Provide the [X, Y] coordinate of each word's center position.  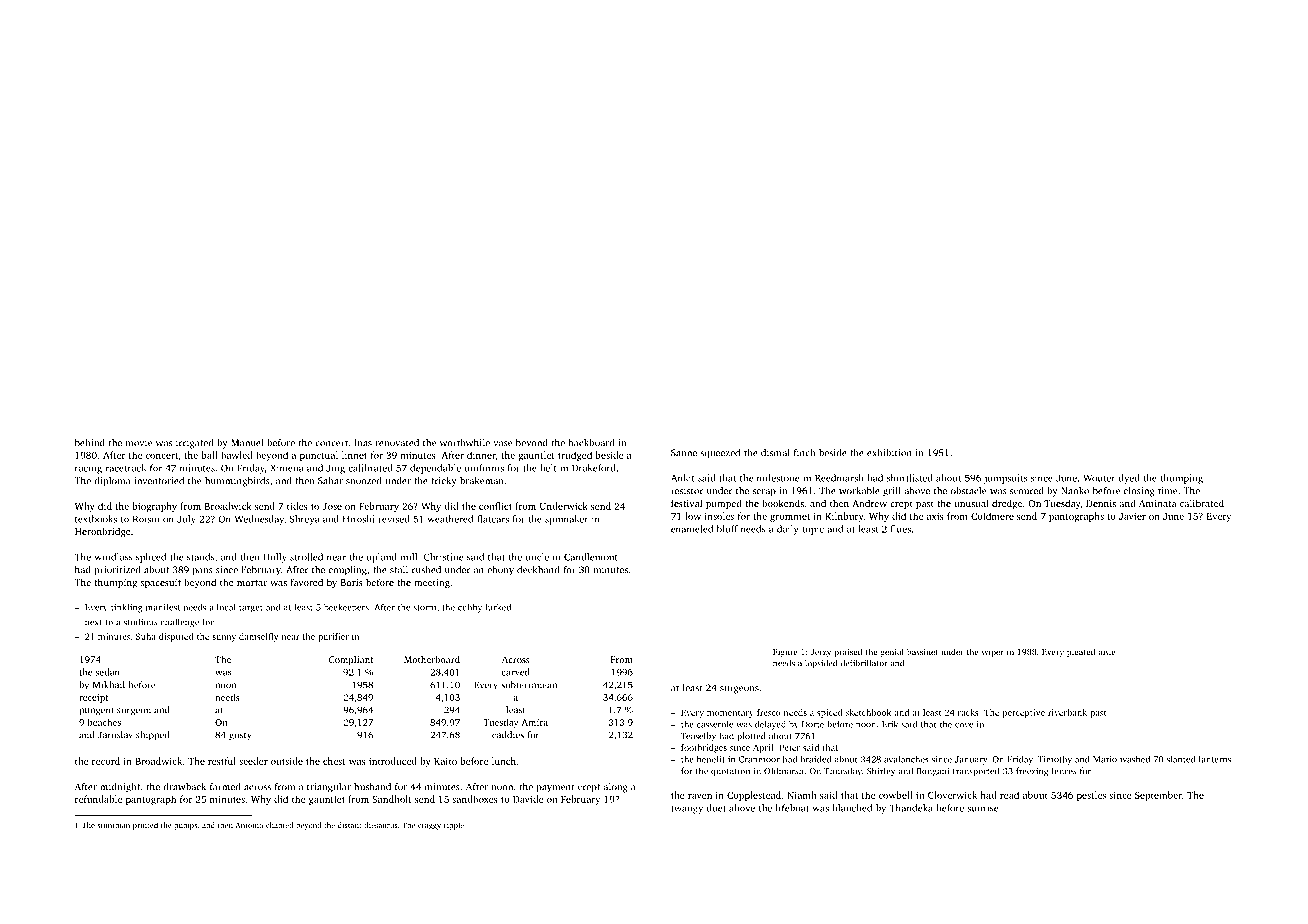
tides [297, 506]
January [971, 760]
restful [222, 761]
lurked [498, 607]
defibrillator [864, 663]
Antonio [249, 825]
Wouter [1099, 478]
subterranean [529, 685]
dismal [775, 453]
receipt [93, 698]
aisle [1107, 651]
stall [399, 570]
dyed [1129, 479]
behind [90, 443]
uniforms [484, 468]
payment [556, 788]
